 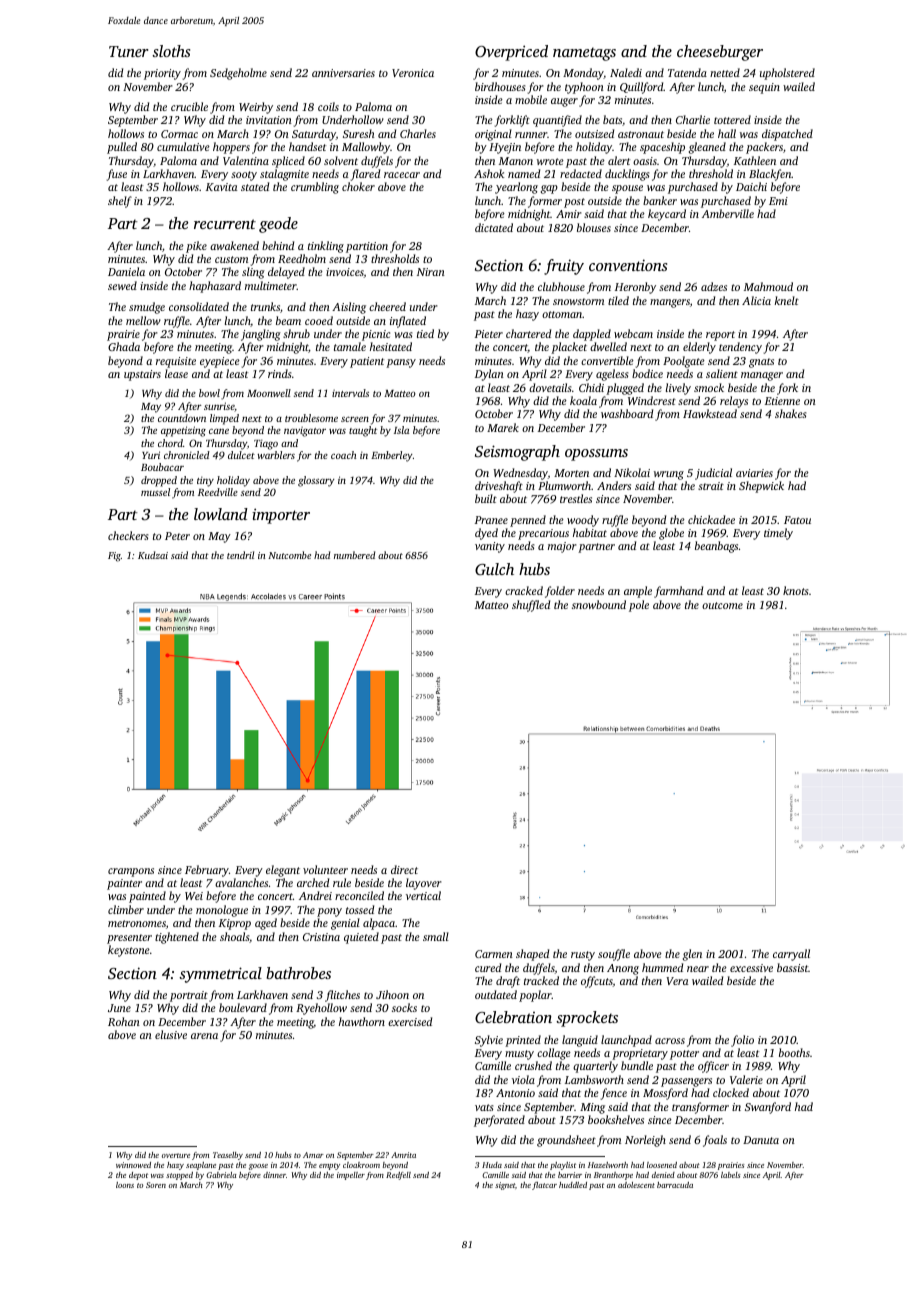 What do you see at coordinates (494, 227) in the screenshot?
I see `dictated` at bounding box center [494, 227].
